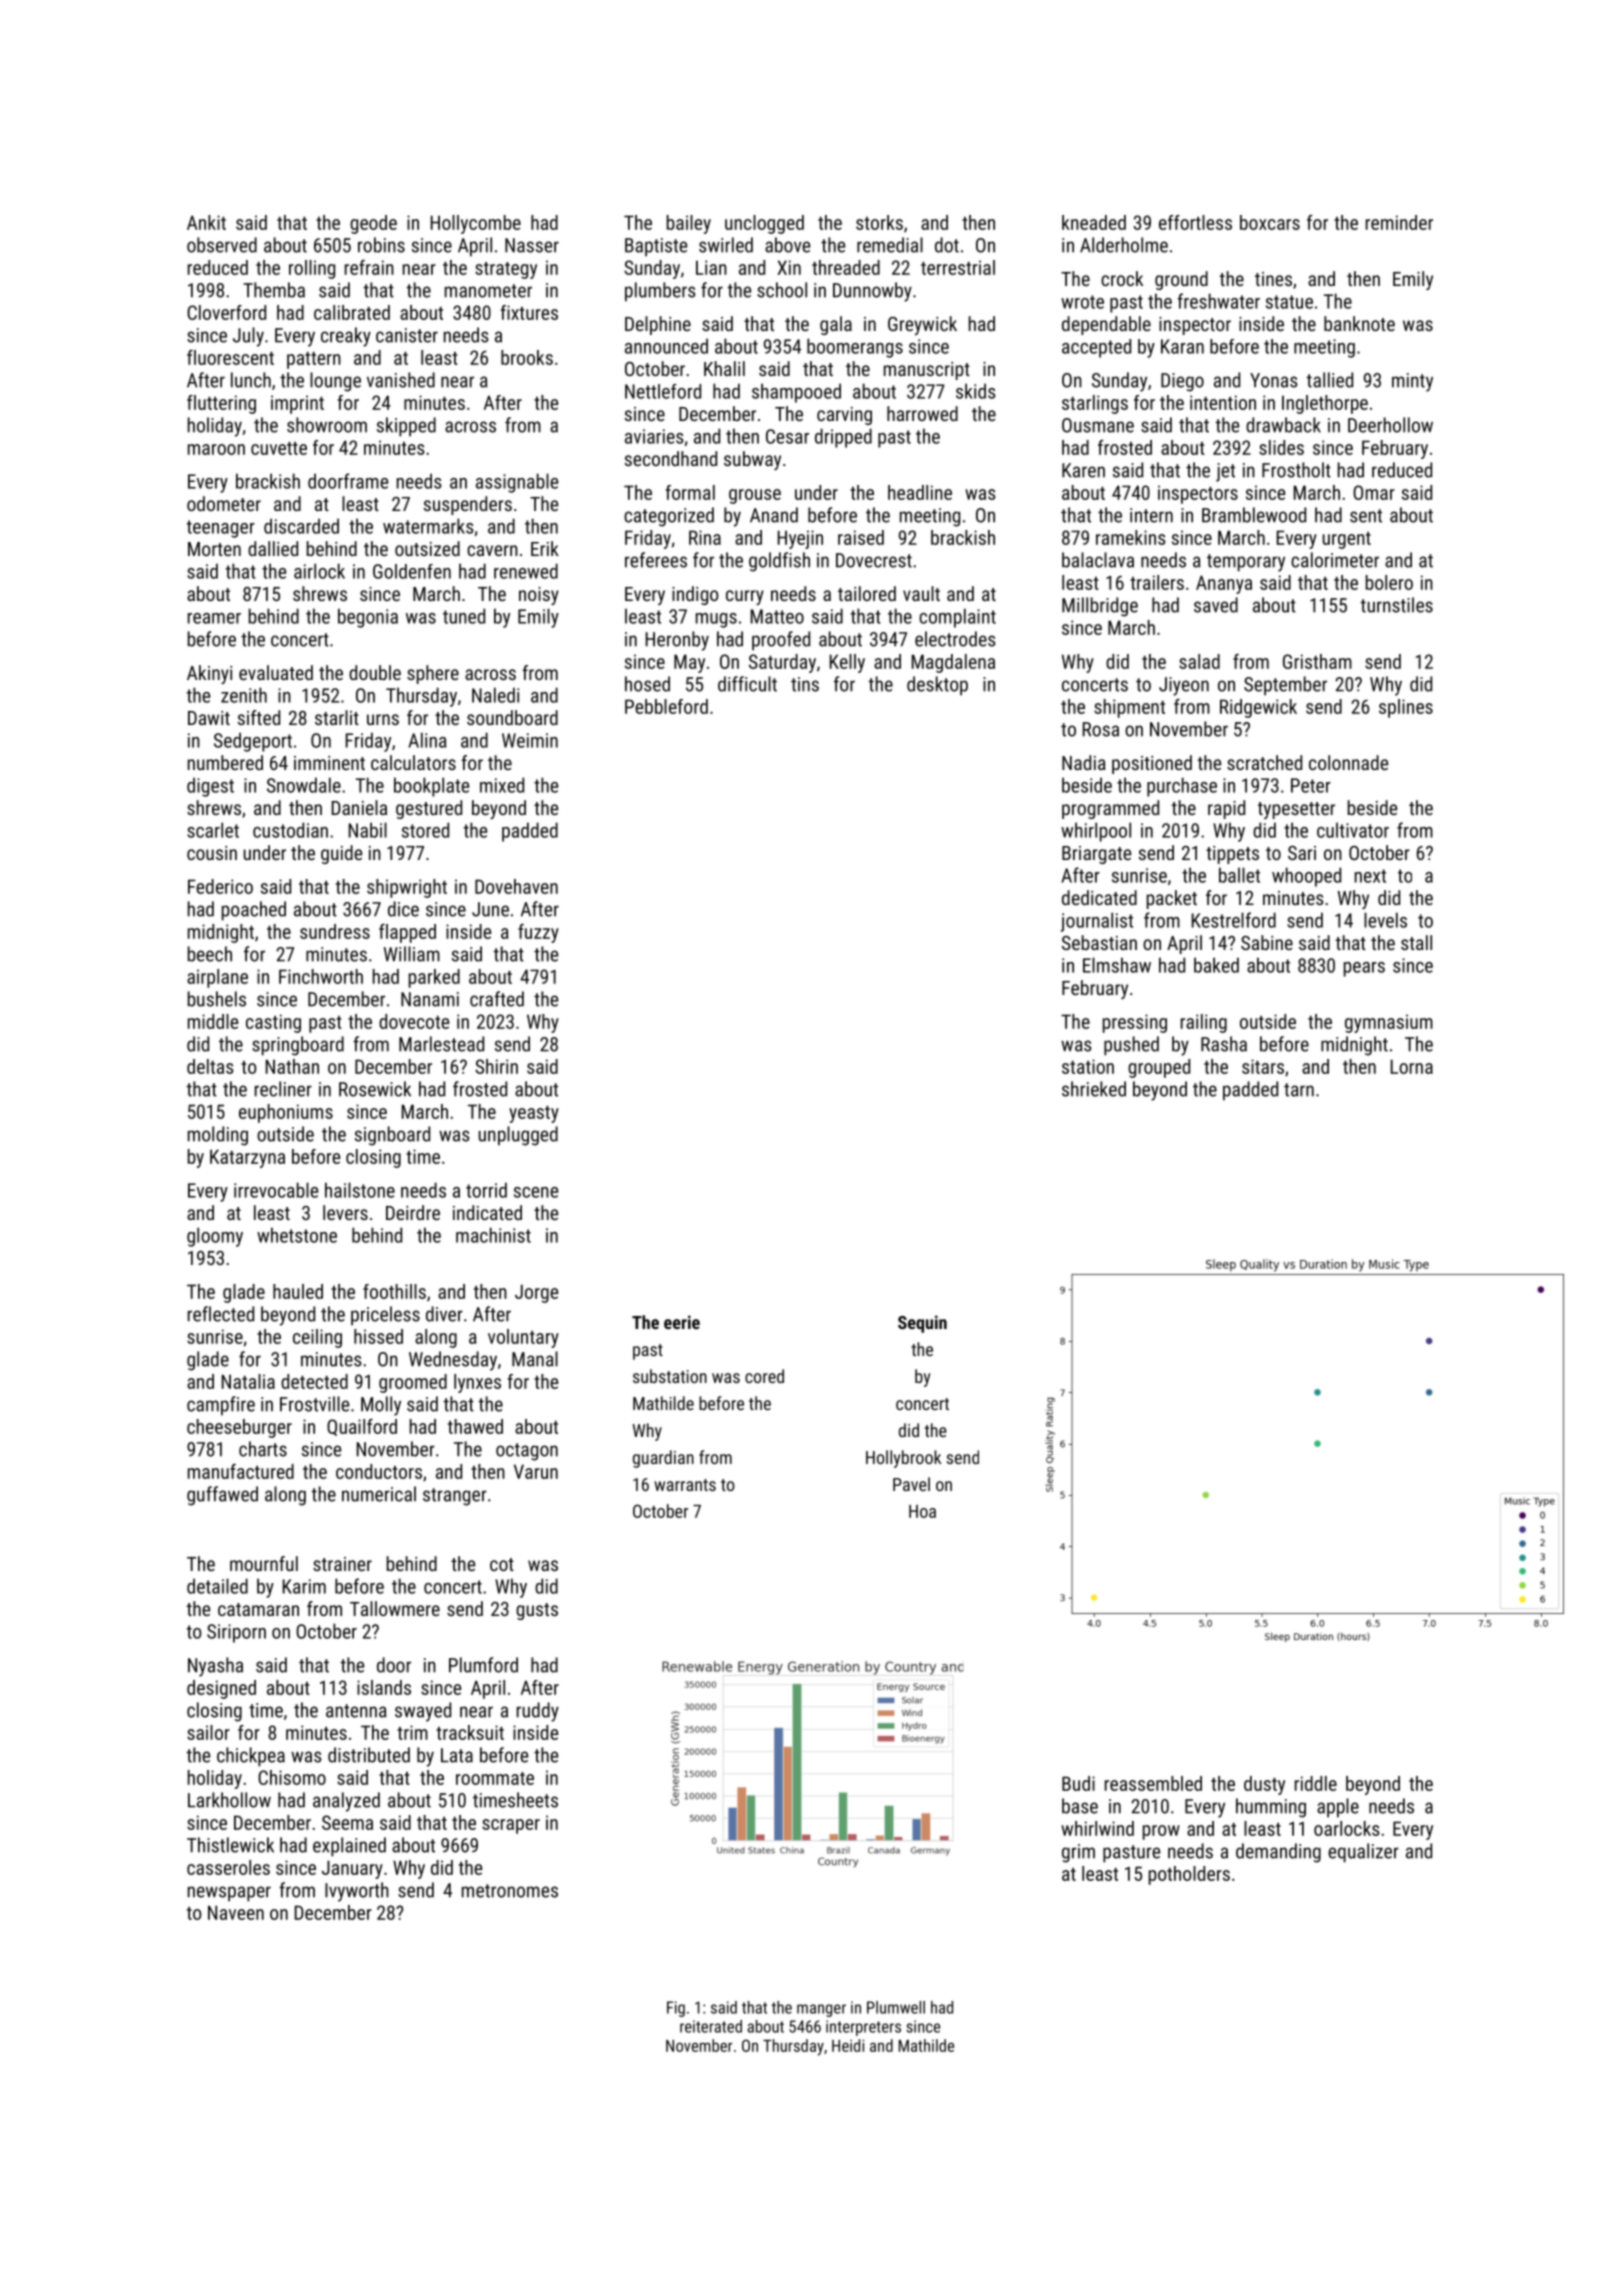 The image size is (1620, 2292). Describe the element at coordinates (1412, 382) in the page. I see `minty` at that location.
